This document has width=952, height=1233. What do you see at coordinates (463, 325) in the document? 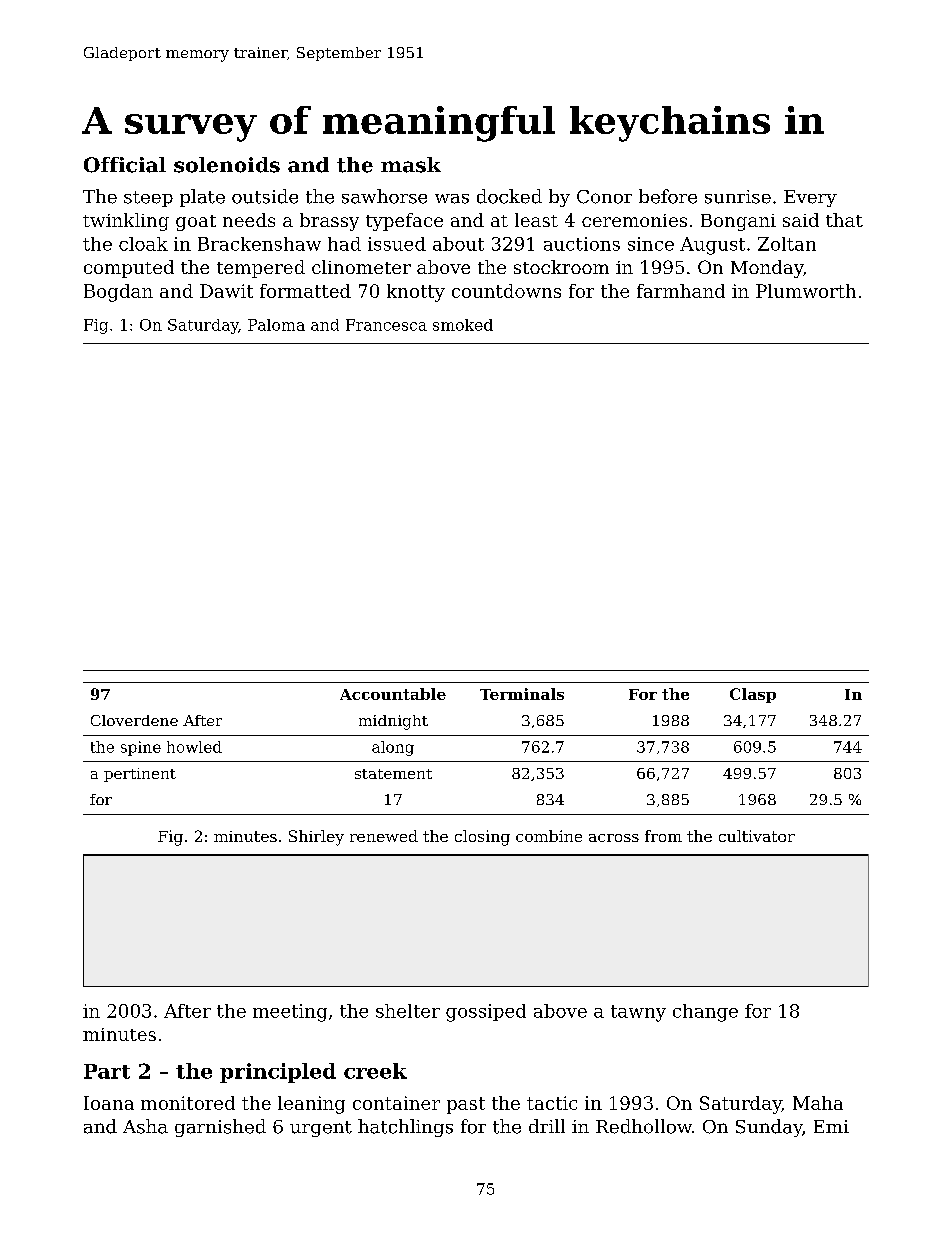
I see `smoked` at bounding box center [463, 325].
